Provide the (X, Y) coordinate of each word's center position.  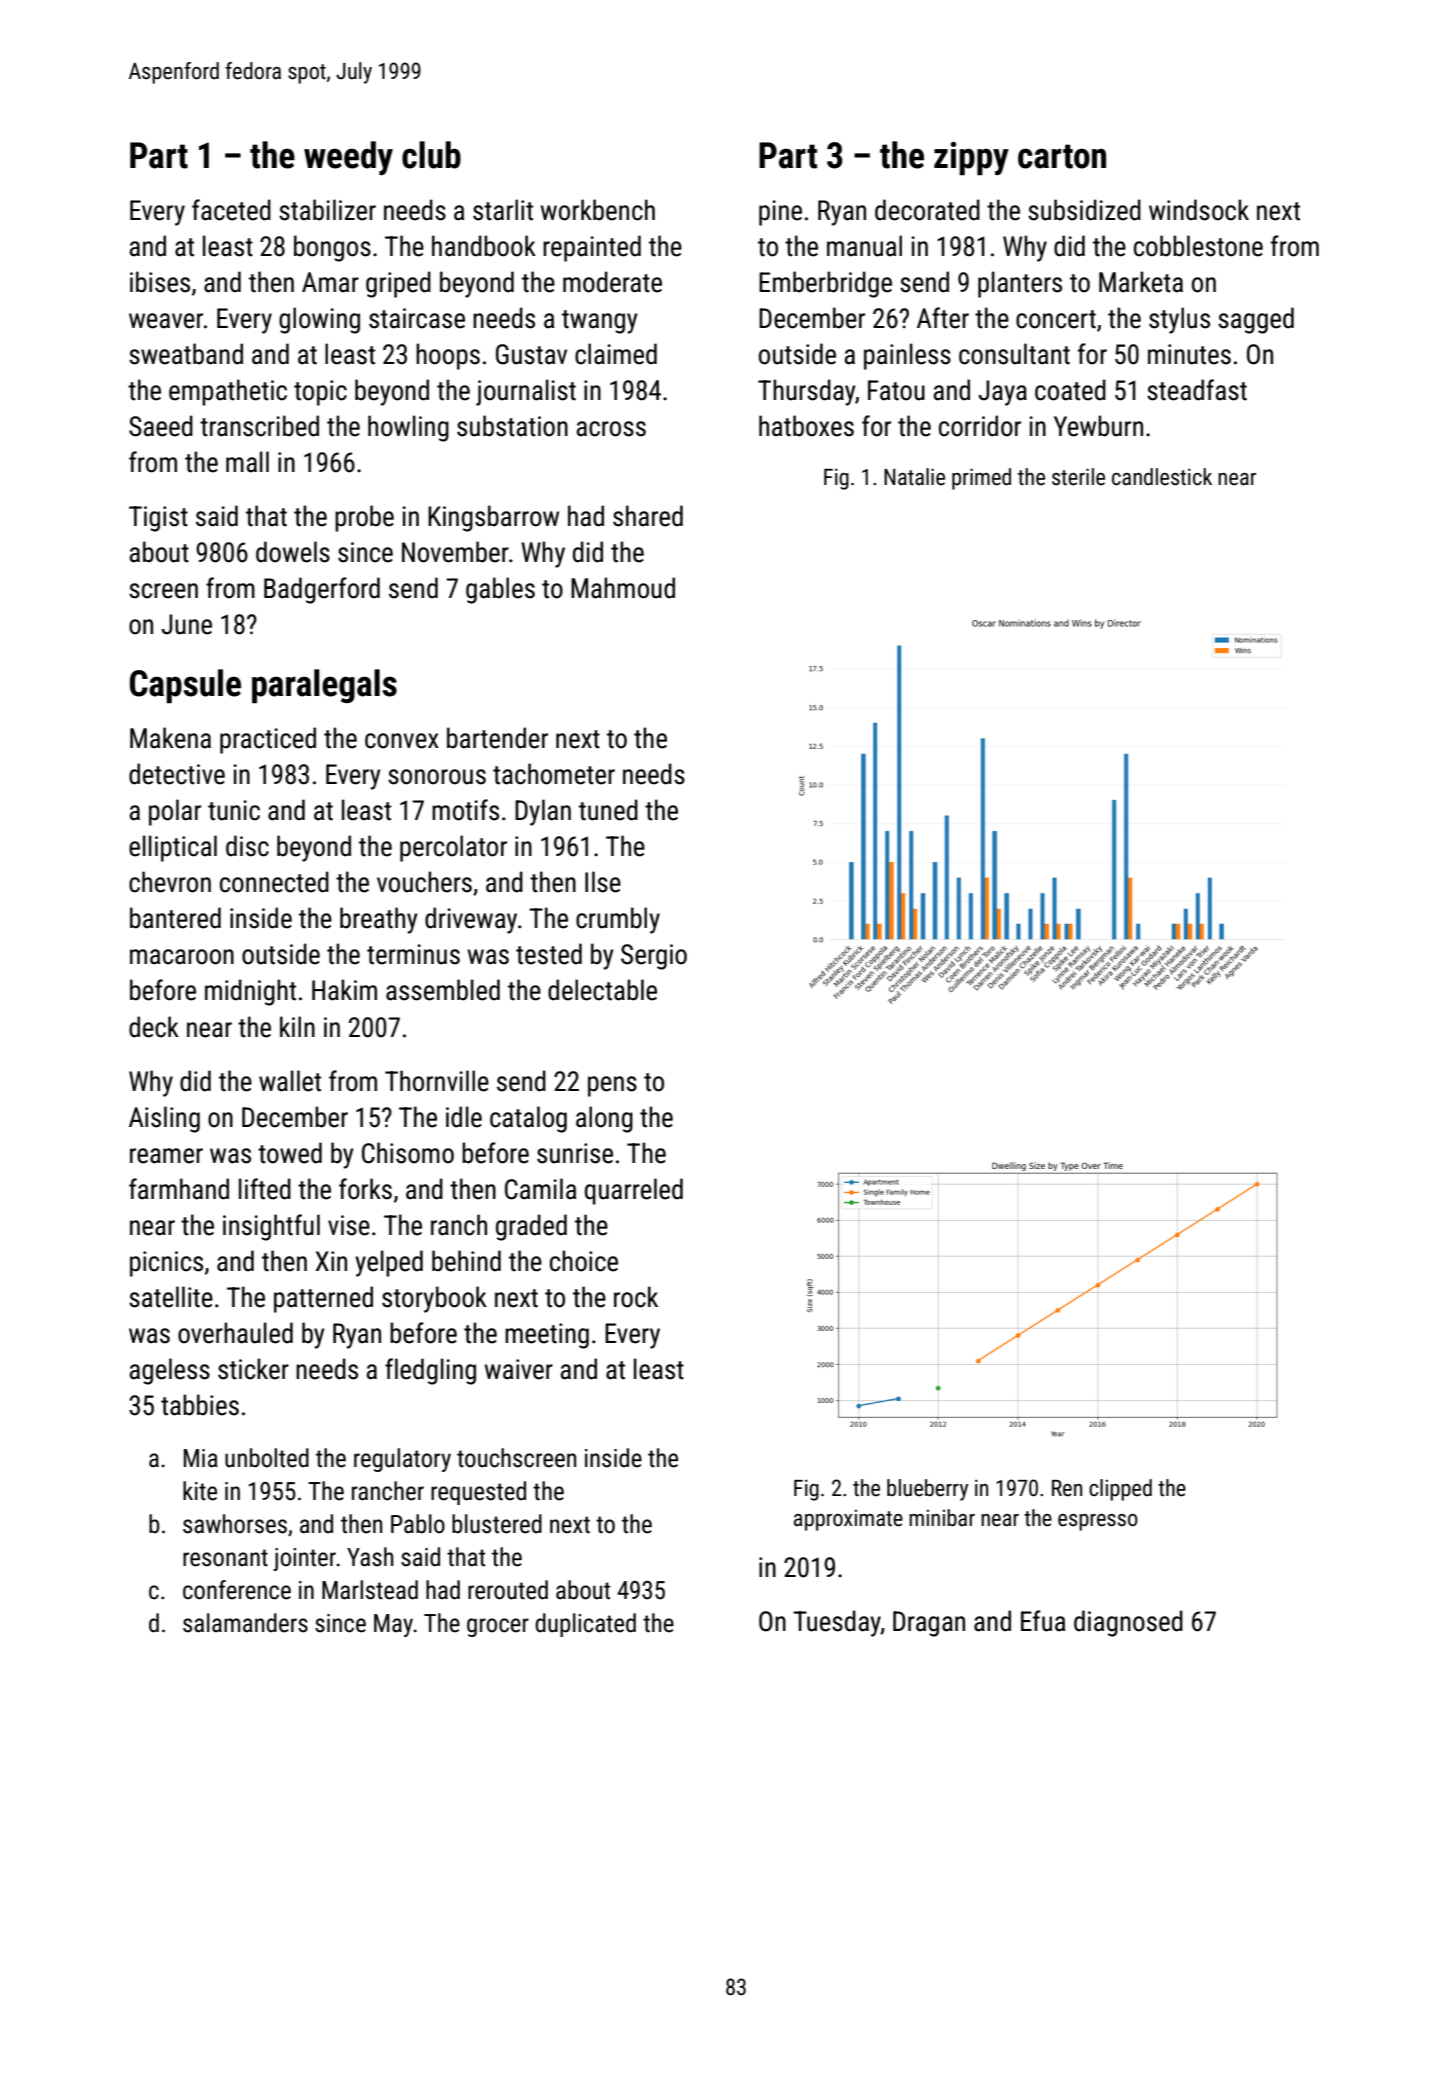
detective (177, 774)
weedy (348, 158)
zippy (971, 158)
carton (1062, 156)
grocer (498, 1627)
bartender (497, 738)
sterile (1078, 477)
